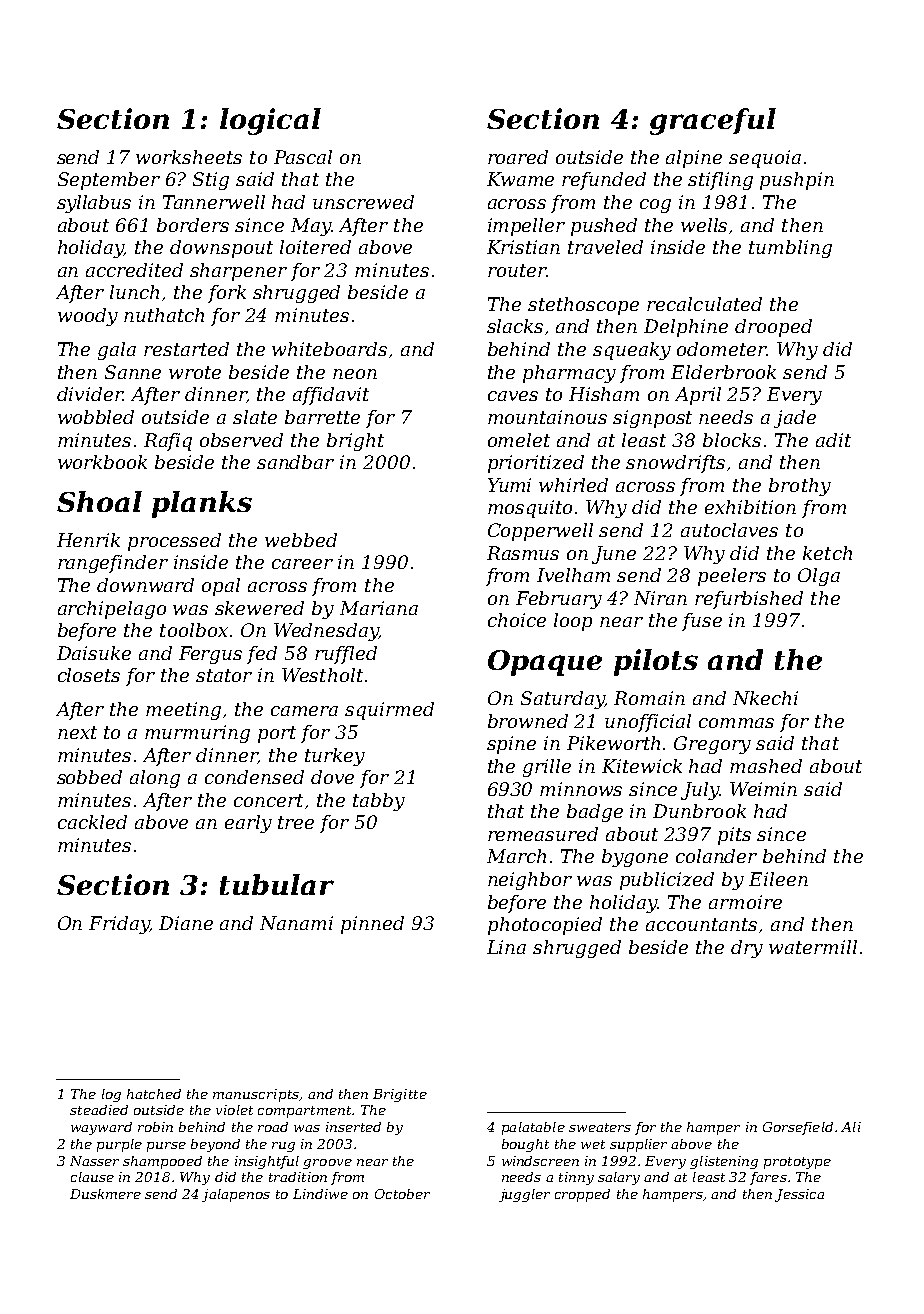 This image has width=924, height=1314. What do you see at coordinates (92, 1177) in the image?
I see `clause` at bounding box center [92, 1177].
